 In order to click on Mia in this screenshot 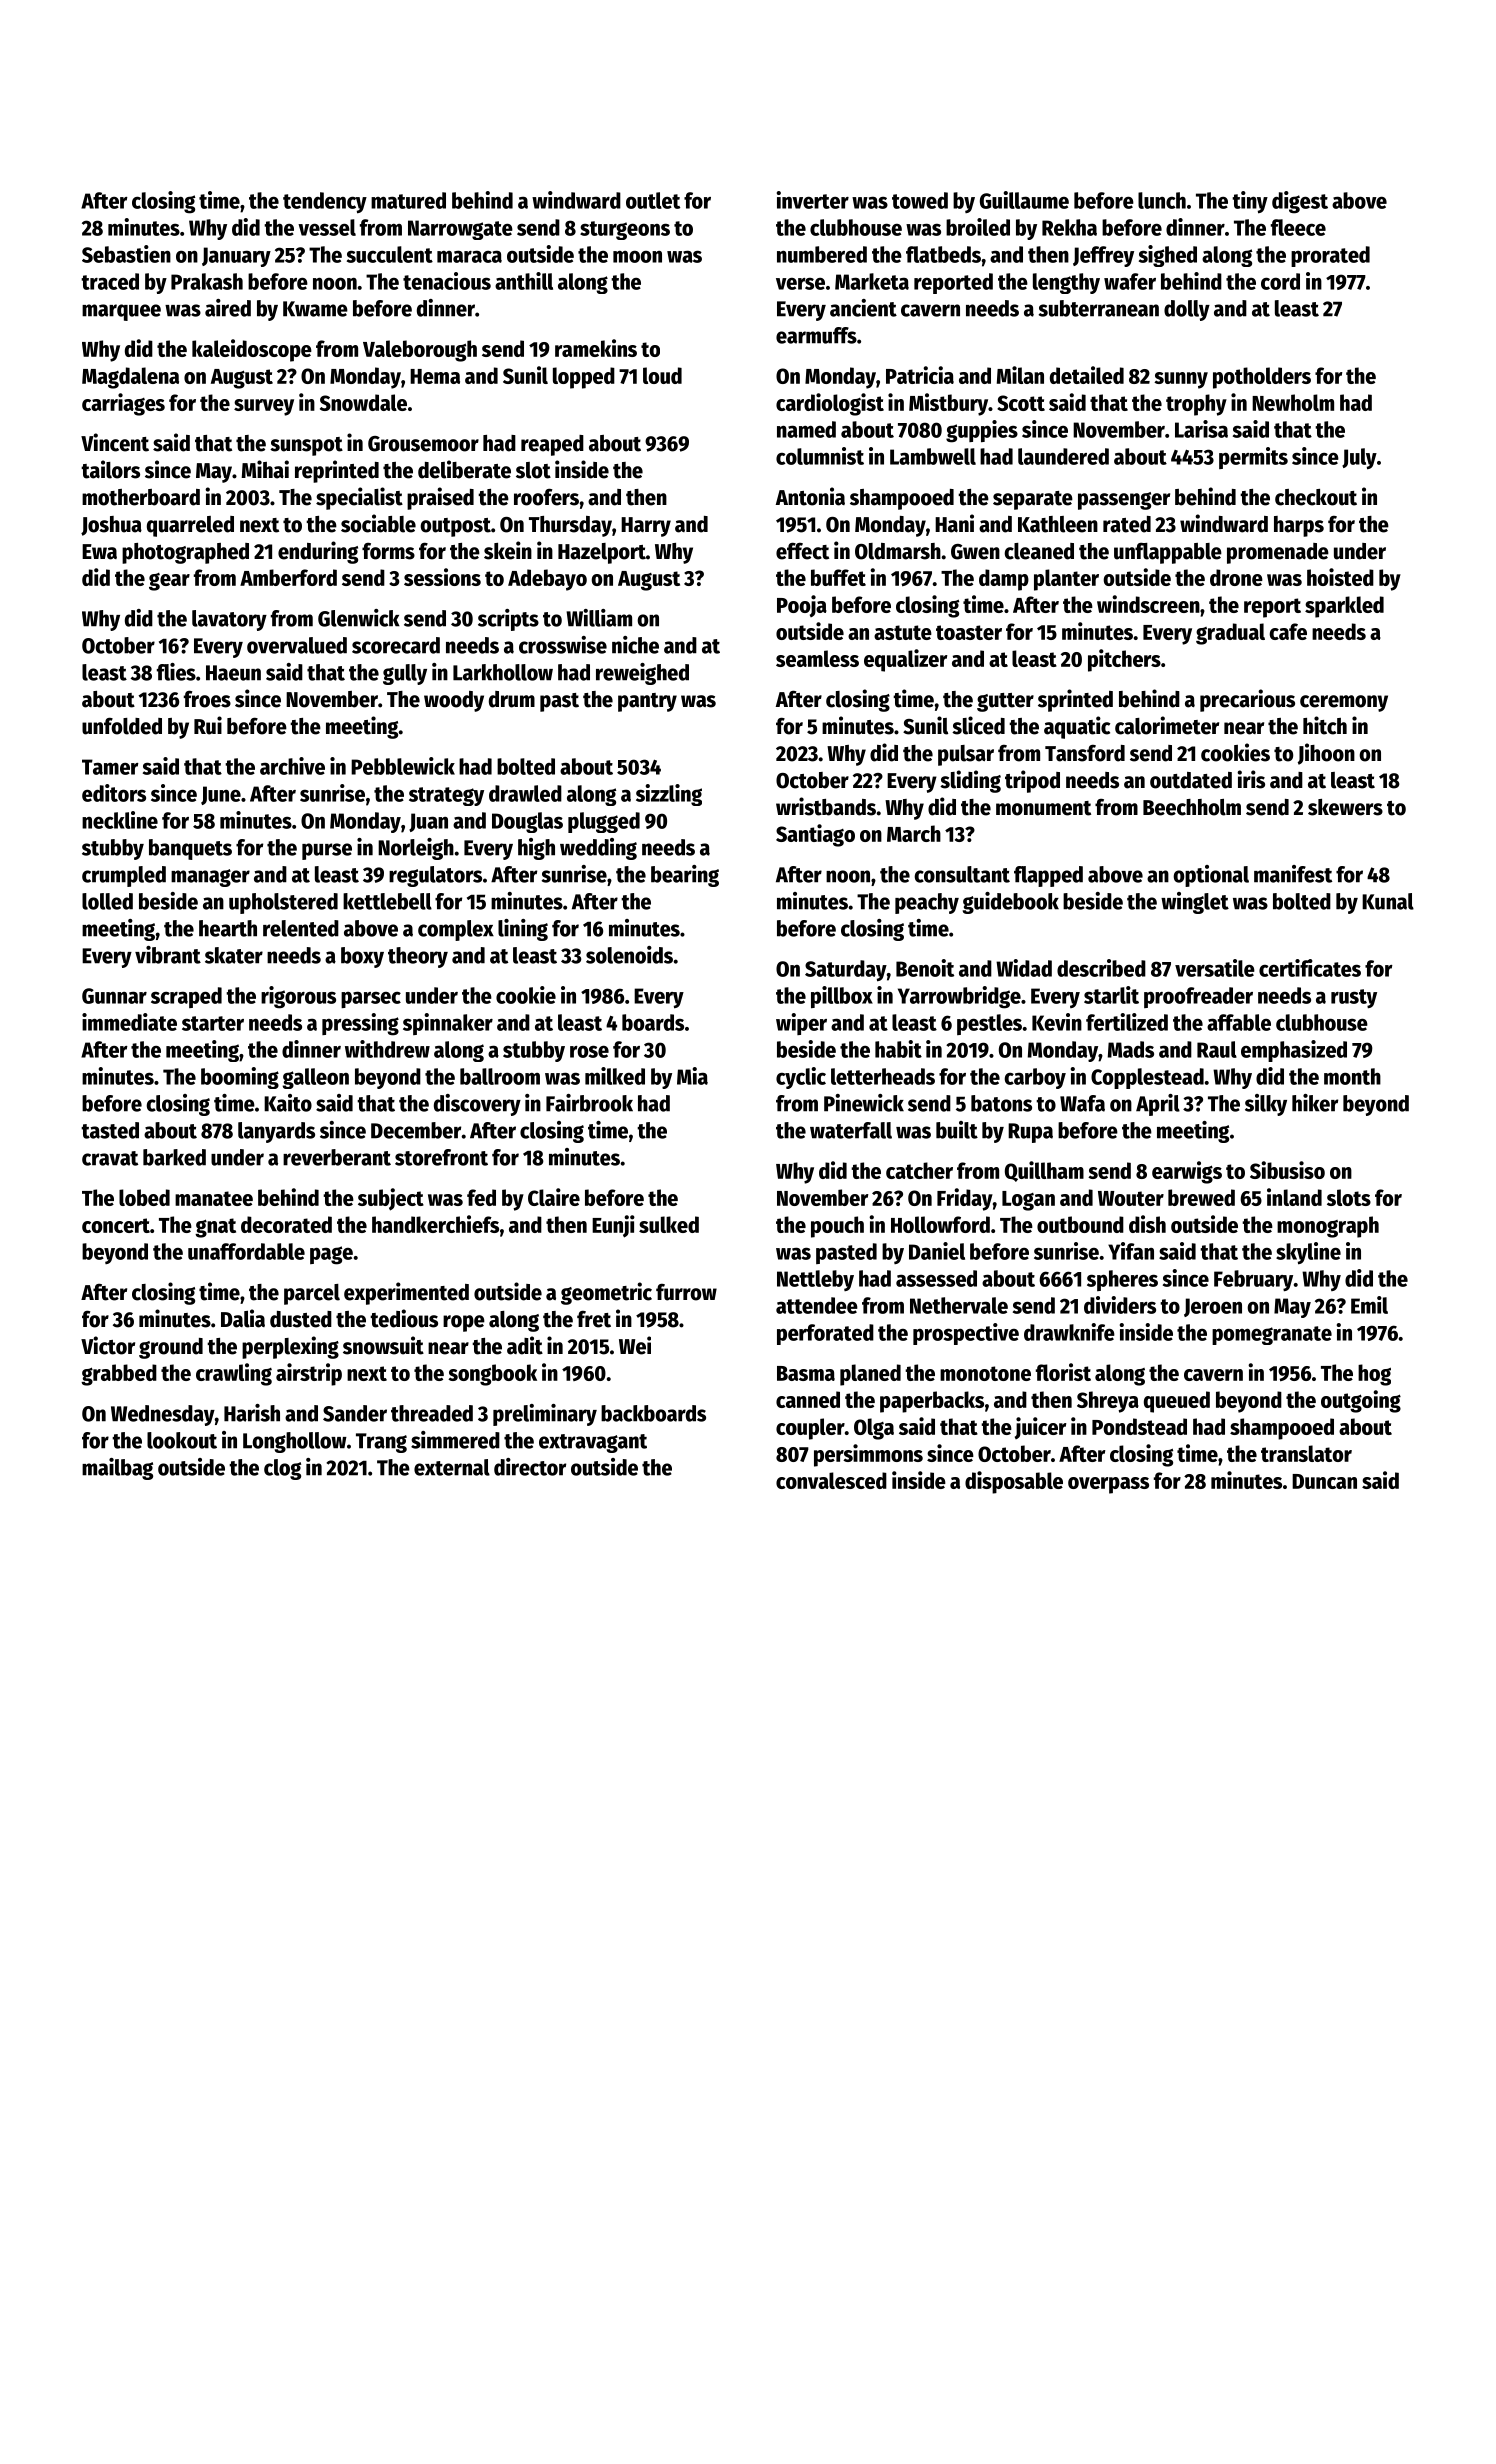, I will do `click(692, 1076)`.
